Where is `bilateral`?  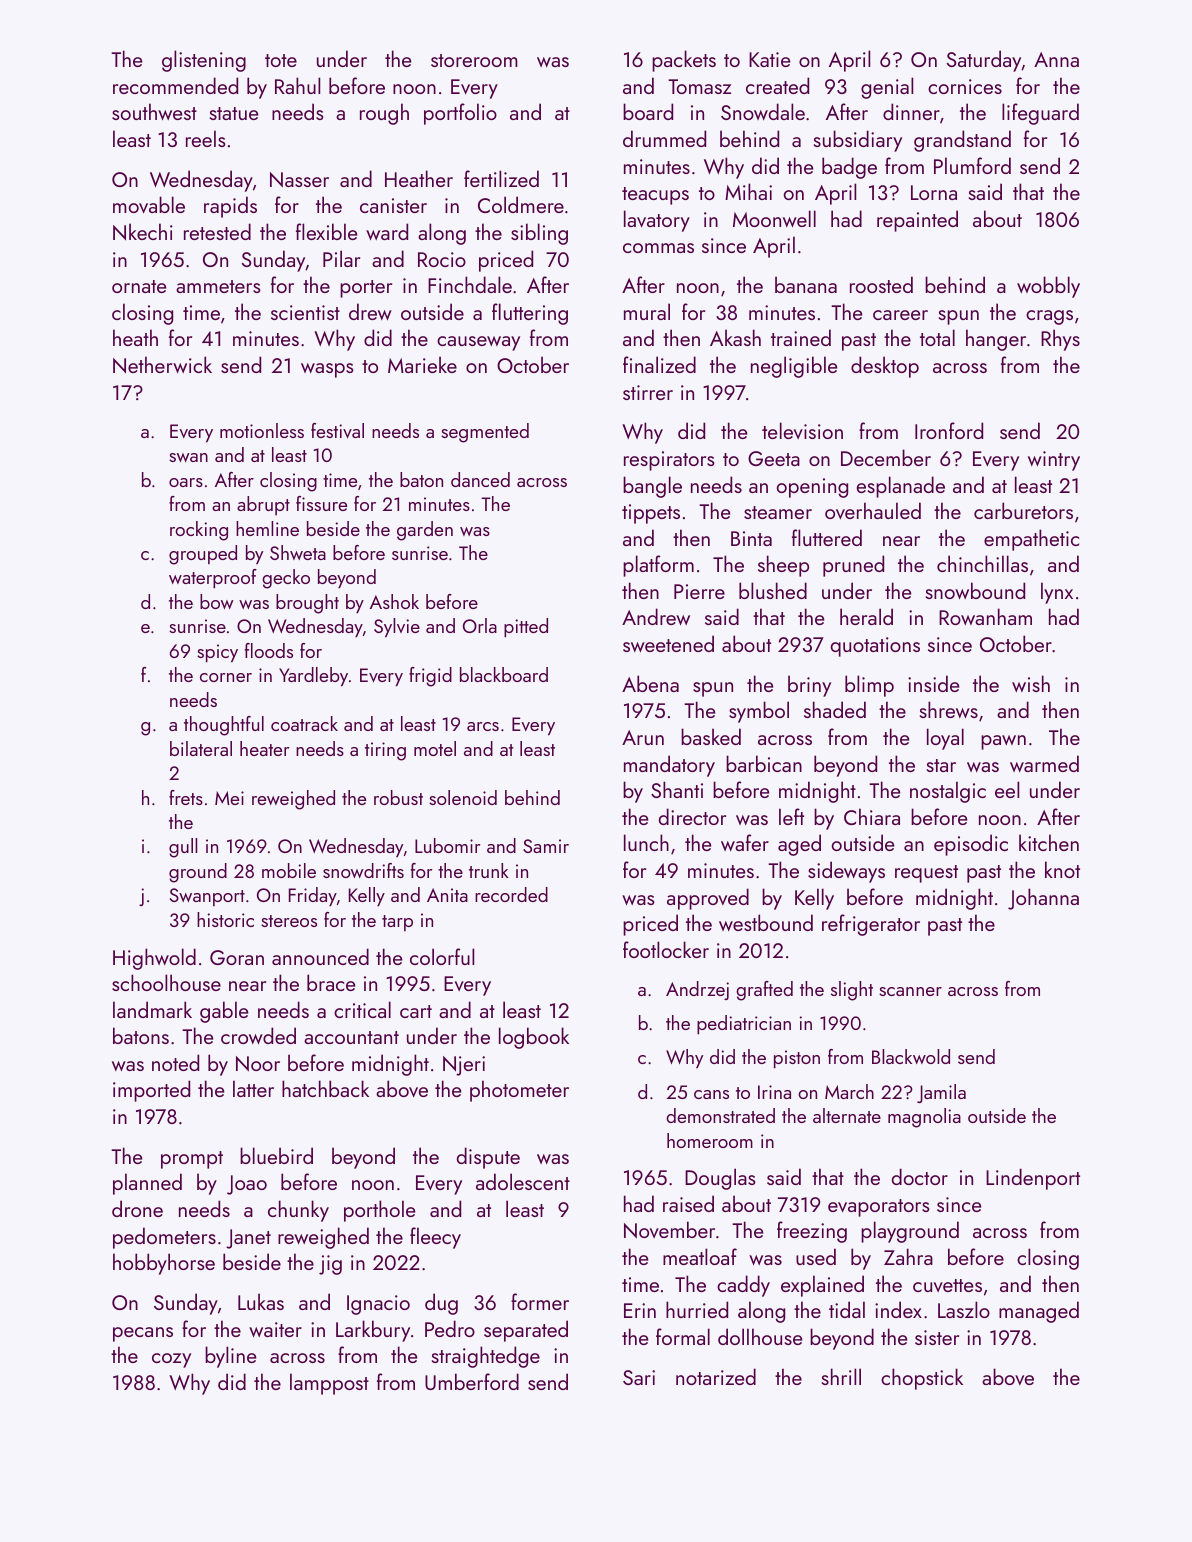
bilateral is located at coordinates (201, 748).
